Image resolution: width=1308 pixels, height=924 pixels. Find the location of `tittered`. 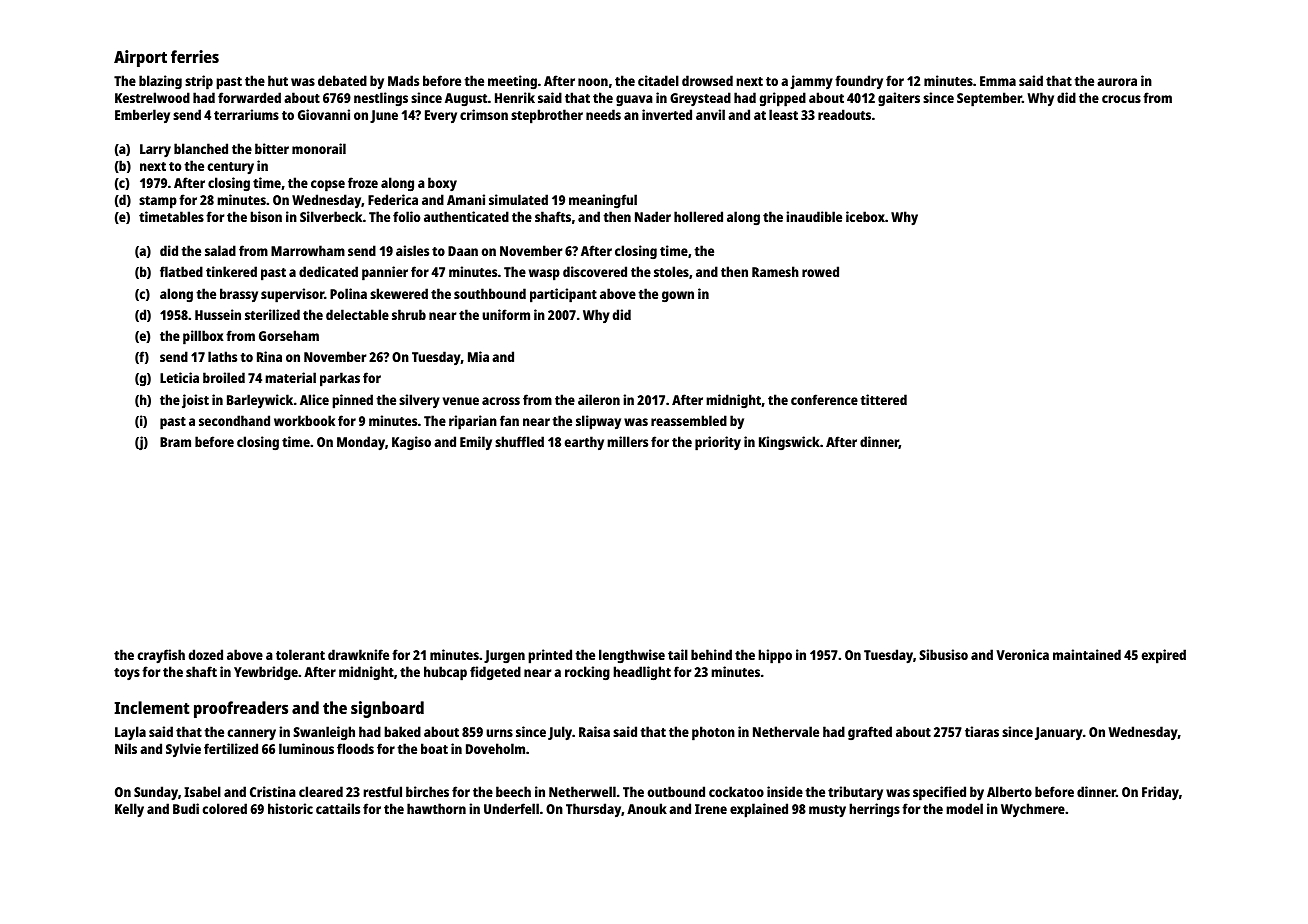

tittered is located at coordinates (883, 399).
